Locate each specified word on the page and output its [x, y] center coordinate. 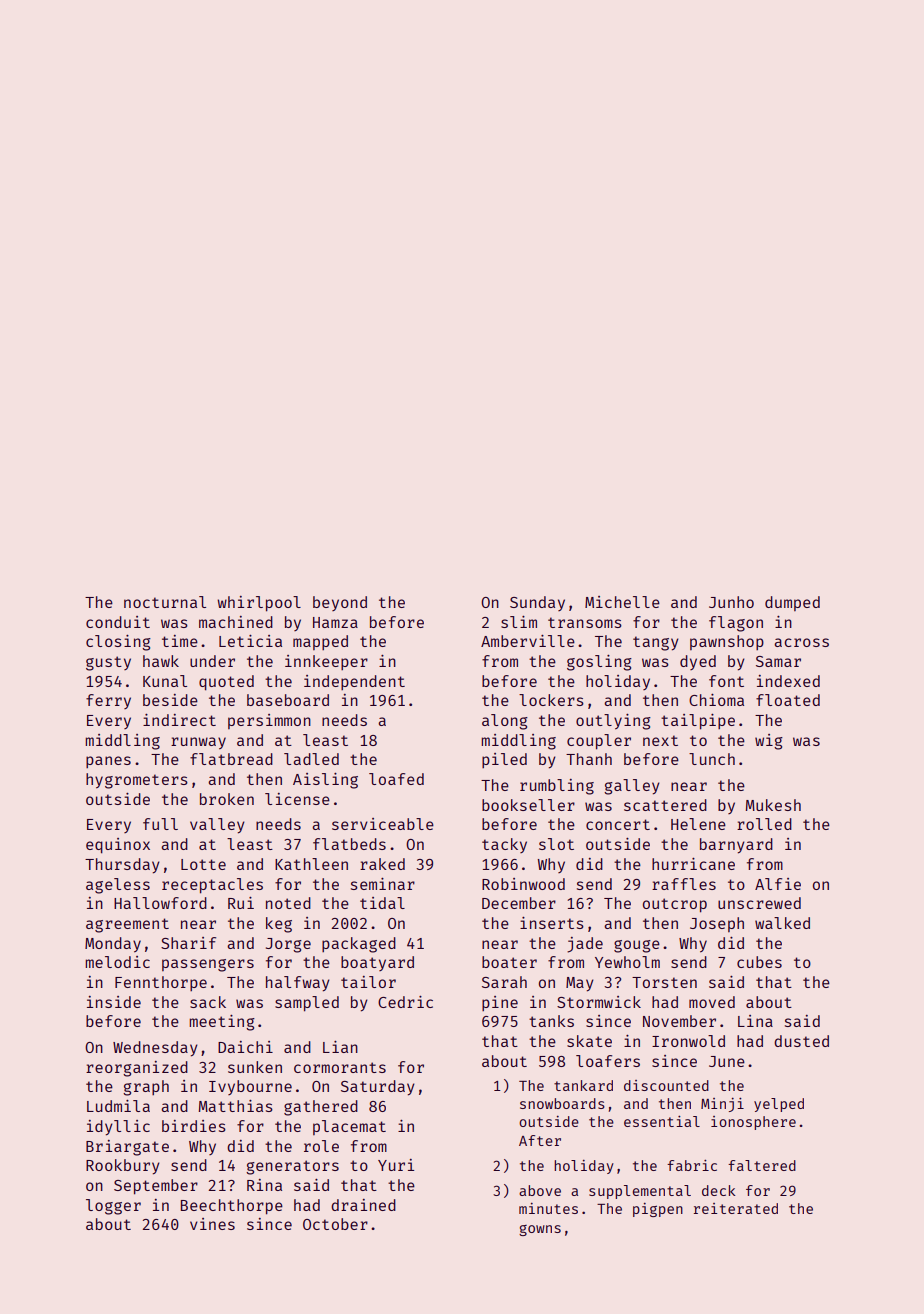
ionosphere [753, 1123]
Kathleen [311, 864]
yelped [779, 1105]
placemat [349, 1127]
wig [769, 742]
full [160, 824]
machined [236, 622]
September [156, 1187]
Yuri [396, 1165]
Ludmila [118, 1106]
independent [354, 682]
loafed [396, 779]
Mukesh [773, 805]
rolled [764, 824]
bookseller [528, 805]
